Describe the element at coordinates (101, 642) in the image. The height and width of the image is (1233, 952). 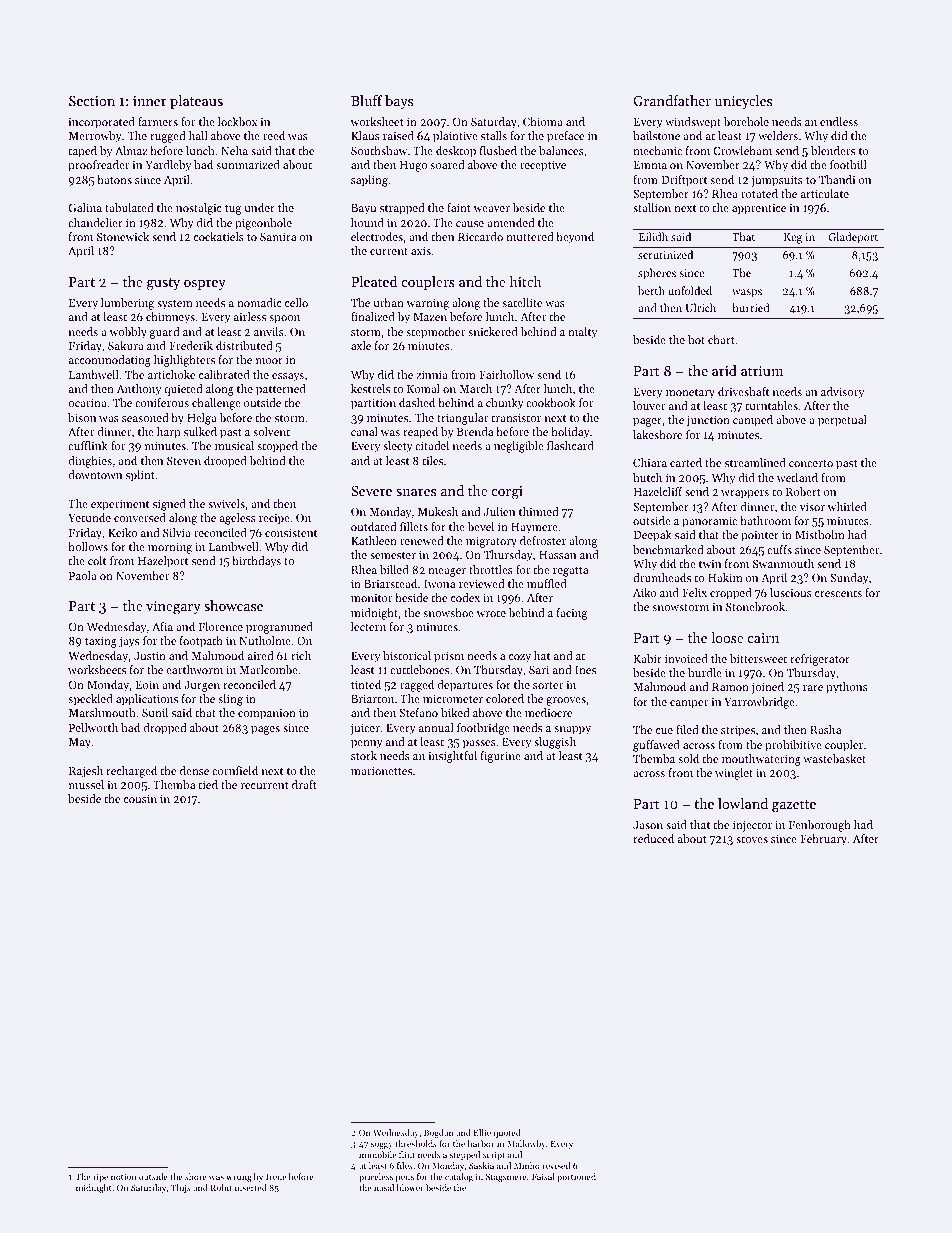
I see `taxing` at that location.
